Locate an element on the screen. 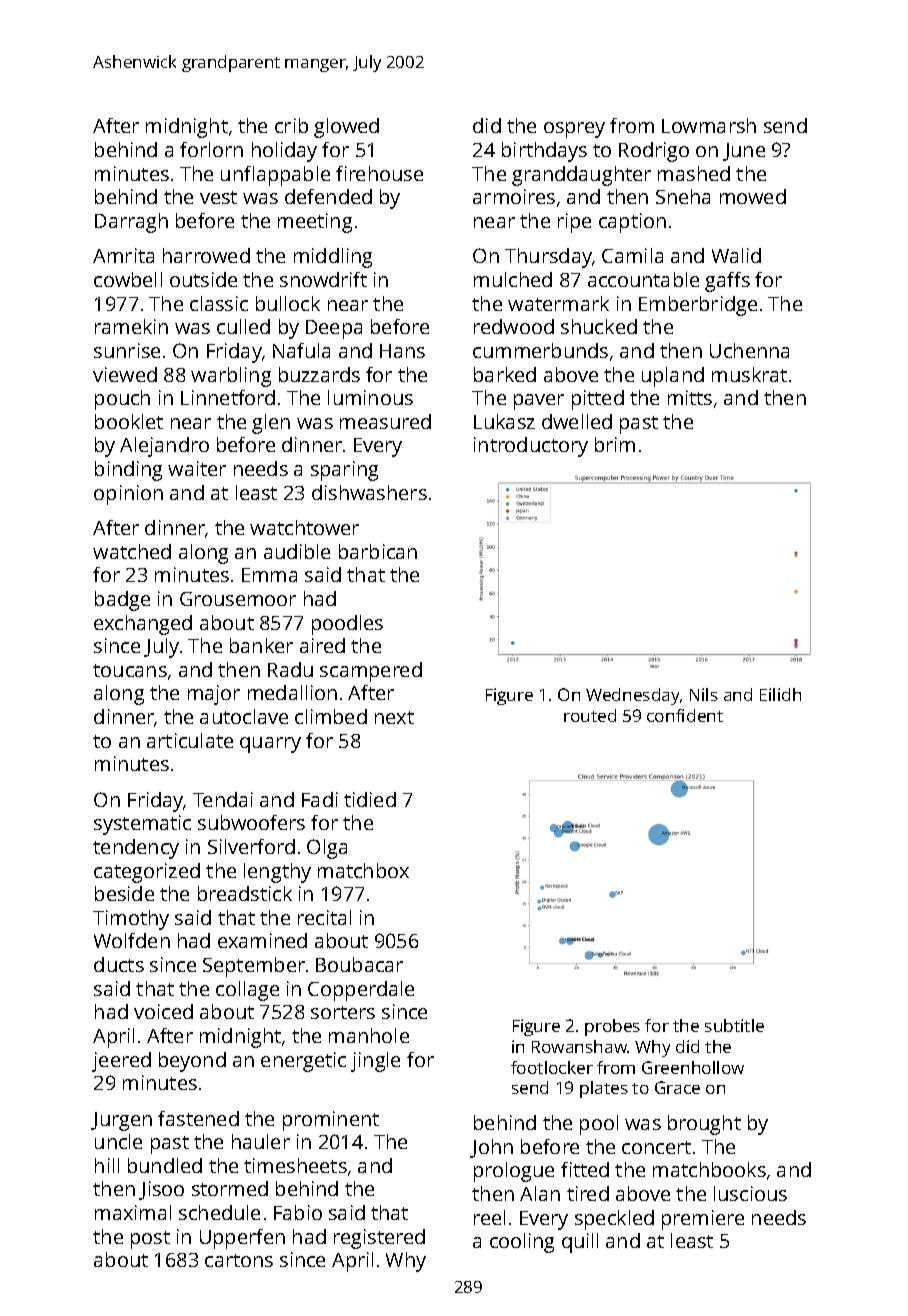 This screenshot has width=908, height=1316. firehouse is located at coordinates (379, 173).
